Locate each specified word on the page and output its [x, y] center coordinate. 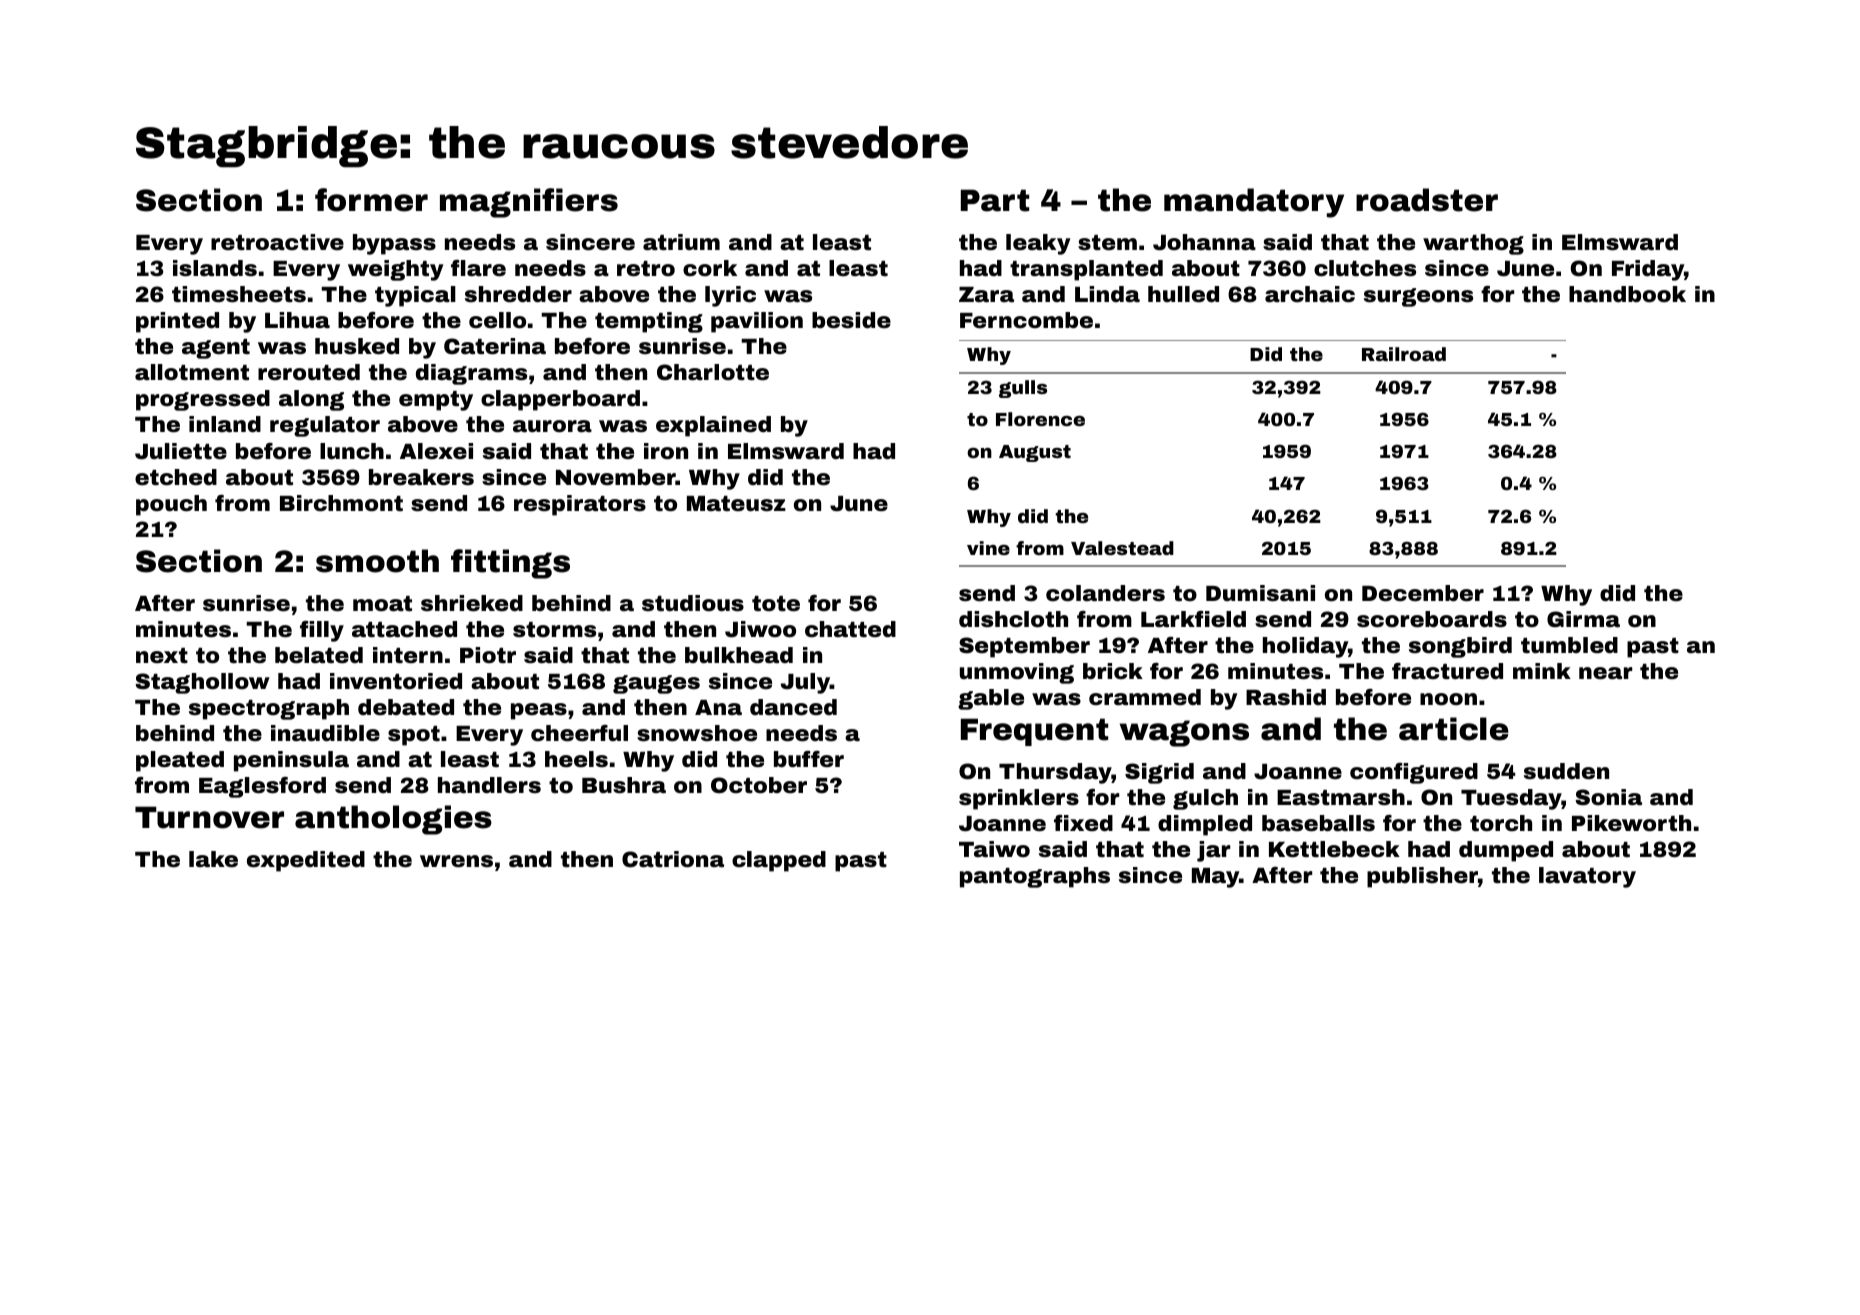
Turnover [209, 817]
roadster [1427, 200]
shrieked [472, 603]
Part [995, 200]
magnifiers [529, 203]
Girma [1583, 619]
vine [988, 548]
